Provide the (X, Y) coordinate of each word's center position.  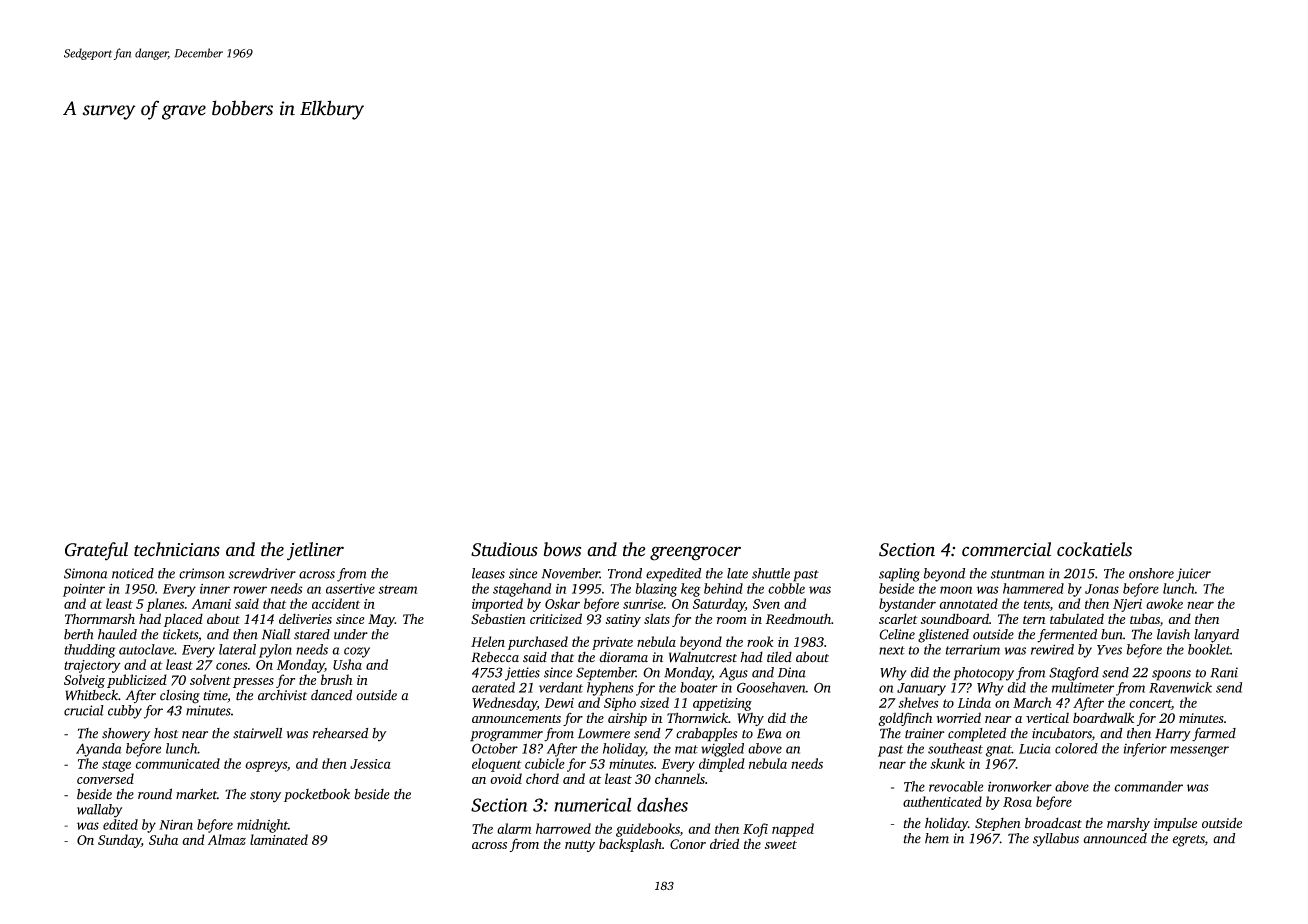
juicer (1193, 575)
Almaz (227, 839)
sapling (899, 575)
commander (1149, 786)
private (612, 643)
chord (542, 778)
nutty (580, 846)
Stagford (1074, 674)
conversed (105, 778)
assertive (350, 589)
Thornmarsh (100, 618)
